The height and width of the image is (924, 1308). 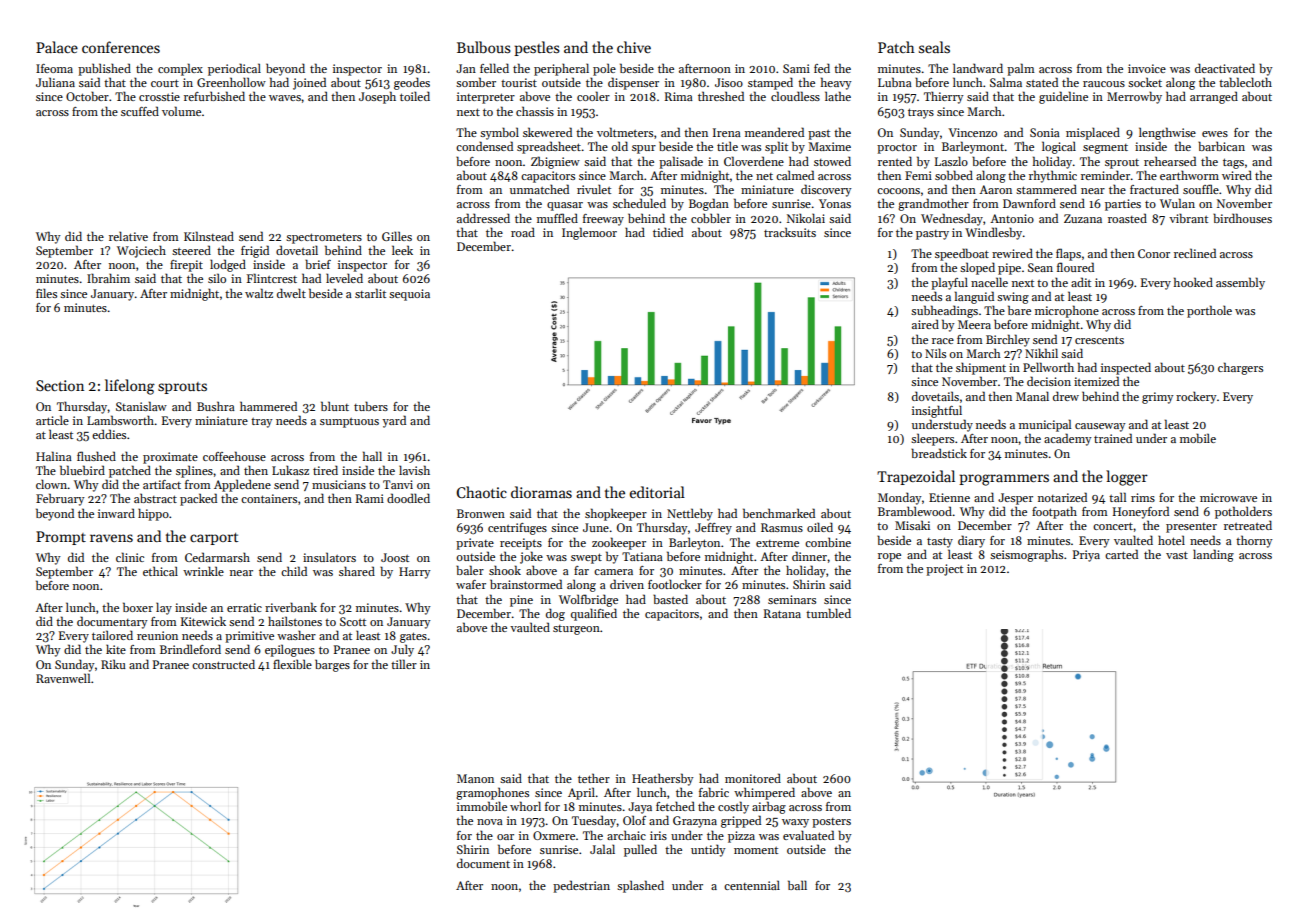 What do you see at coordinates (1147, 68) in the image?
I see `invoice` at bounding box center [1147, 68].
